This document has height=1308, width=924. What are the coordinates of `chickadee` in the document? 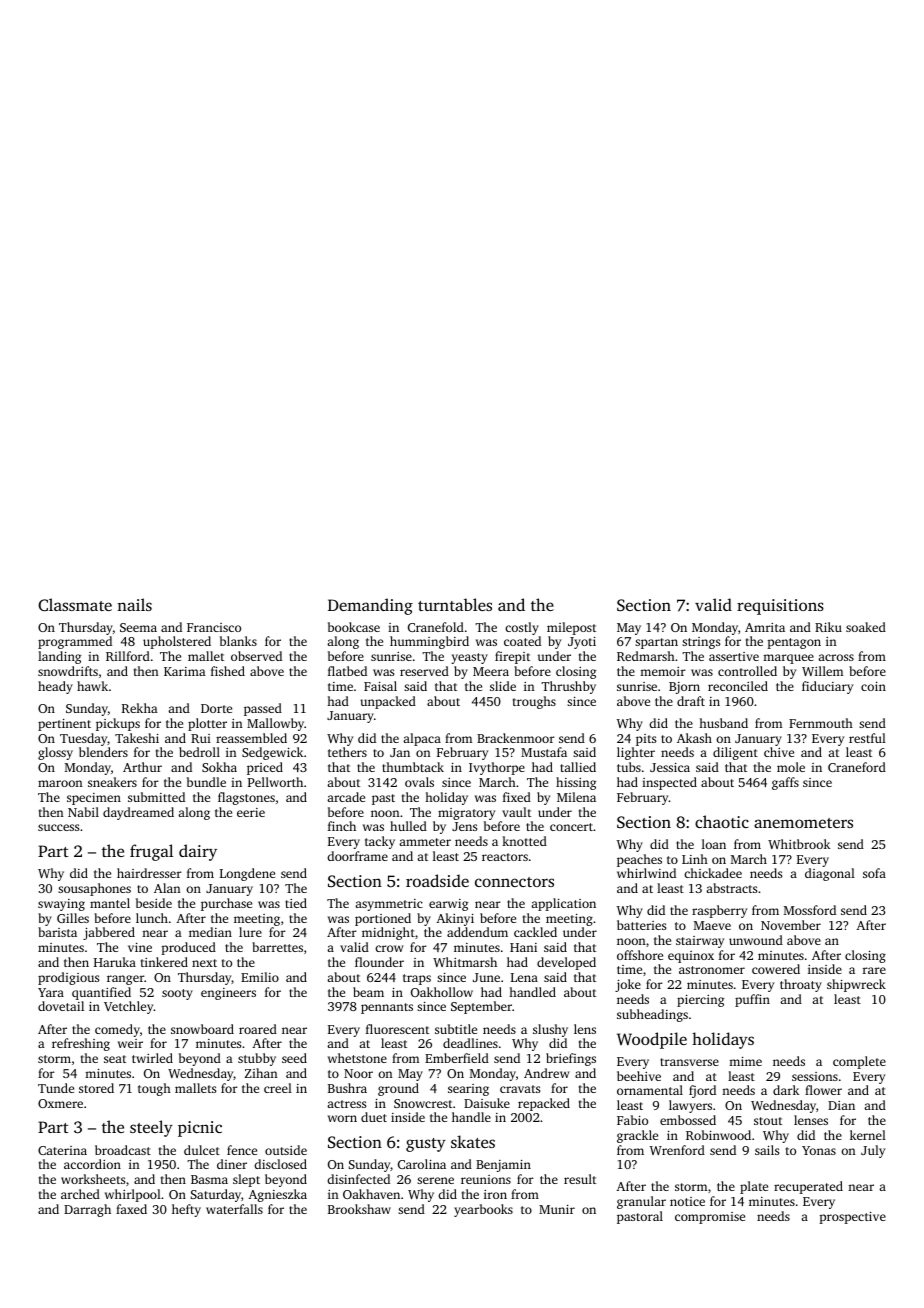 It's located at (713, 873).
